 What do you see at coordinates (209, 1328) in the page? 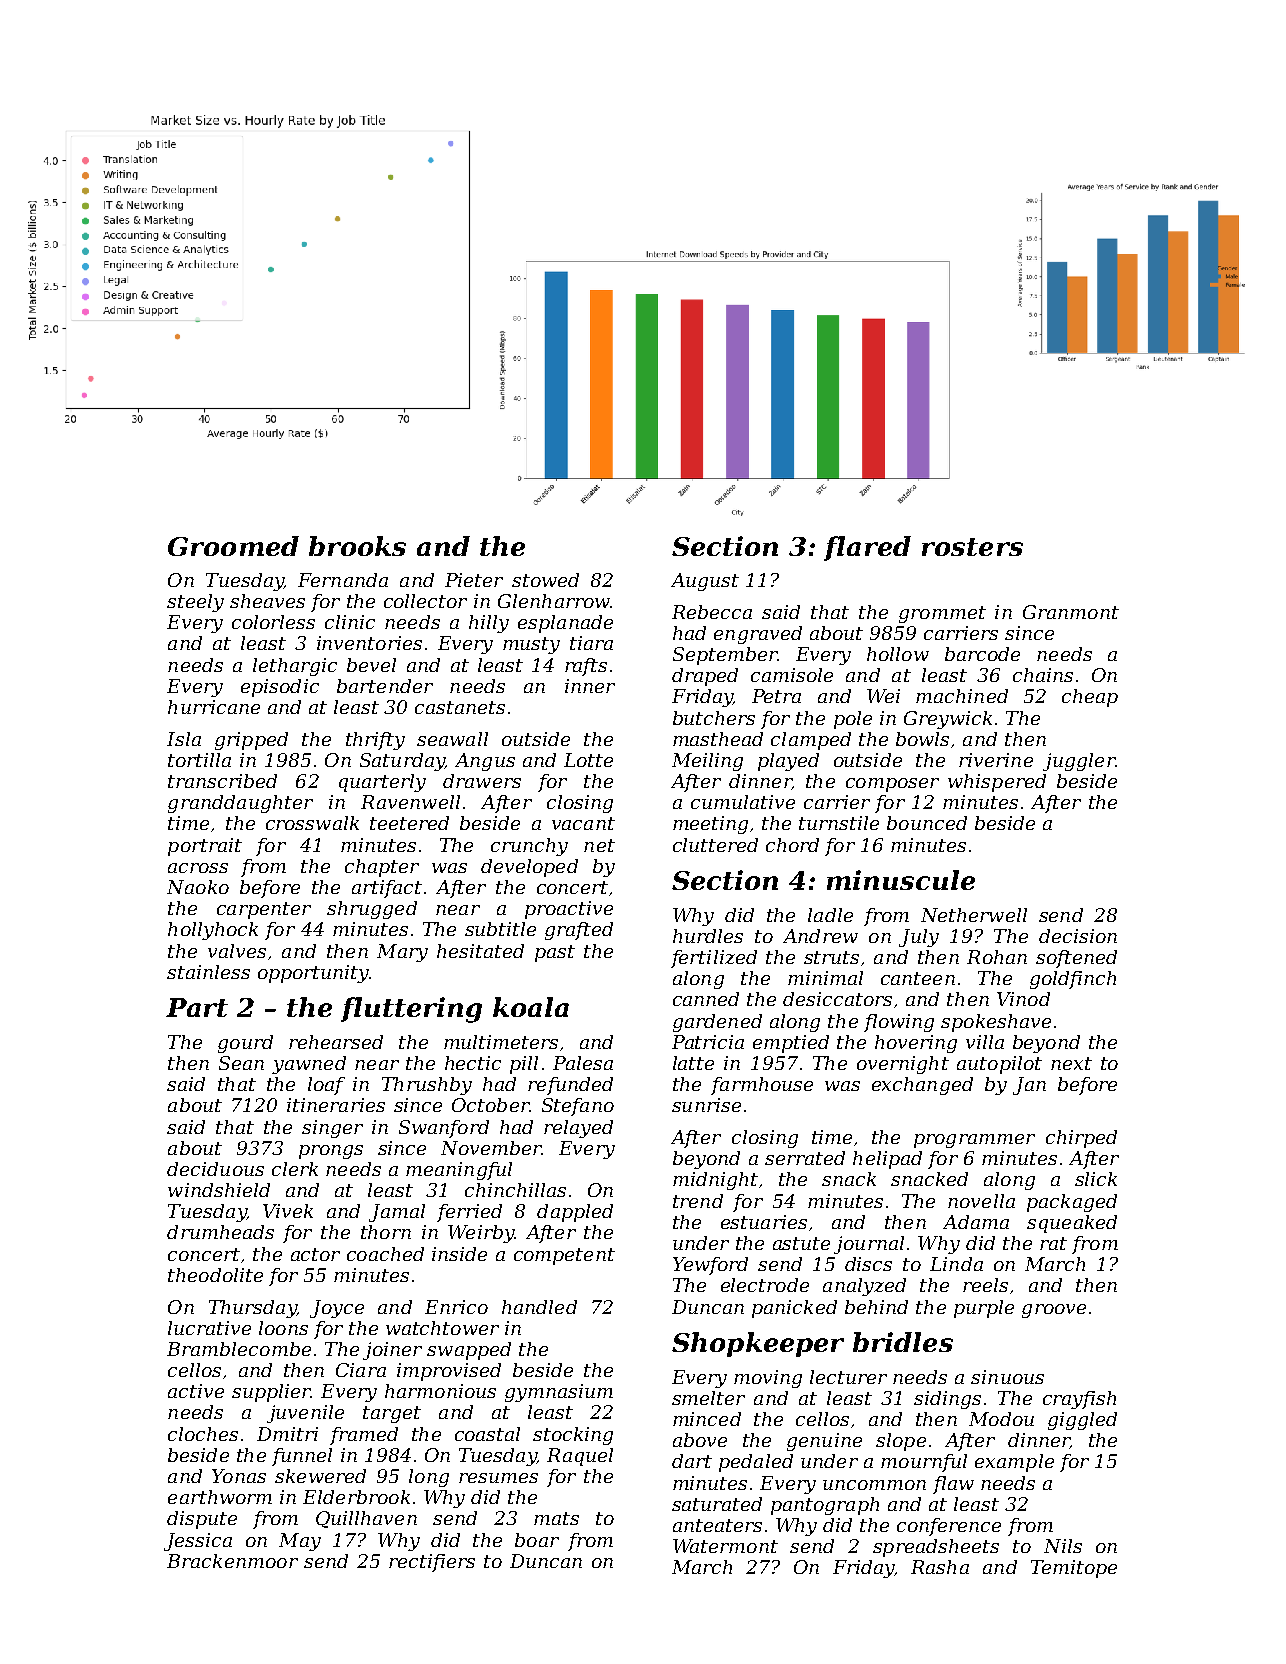
I see `lucrative` at bounding box center [209, 1328].
